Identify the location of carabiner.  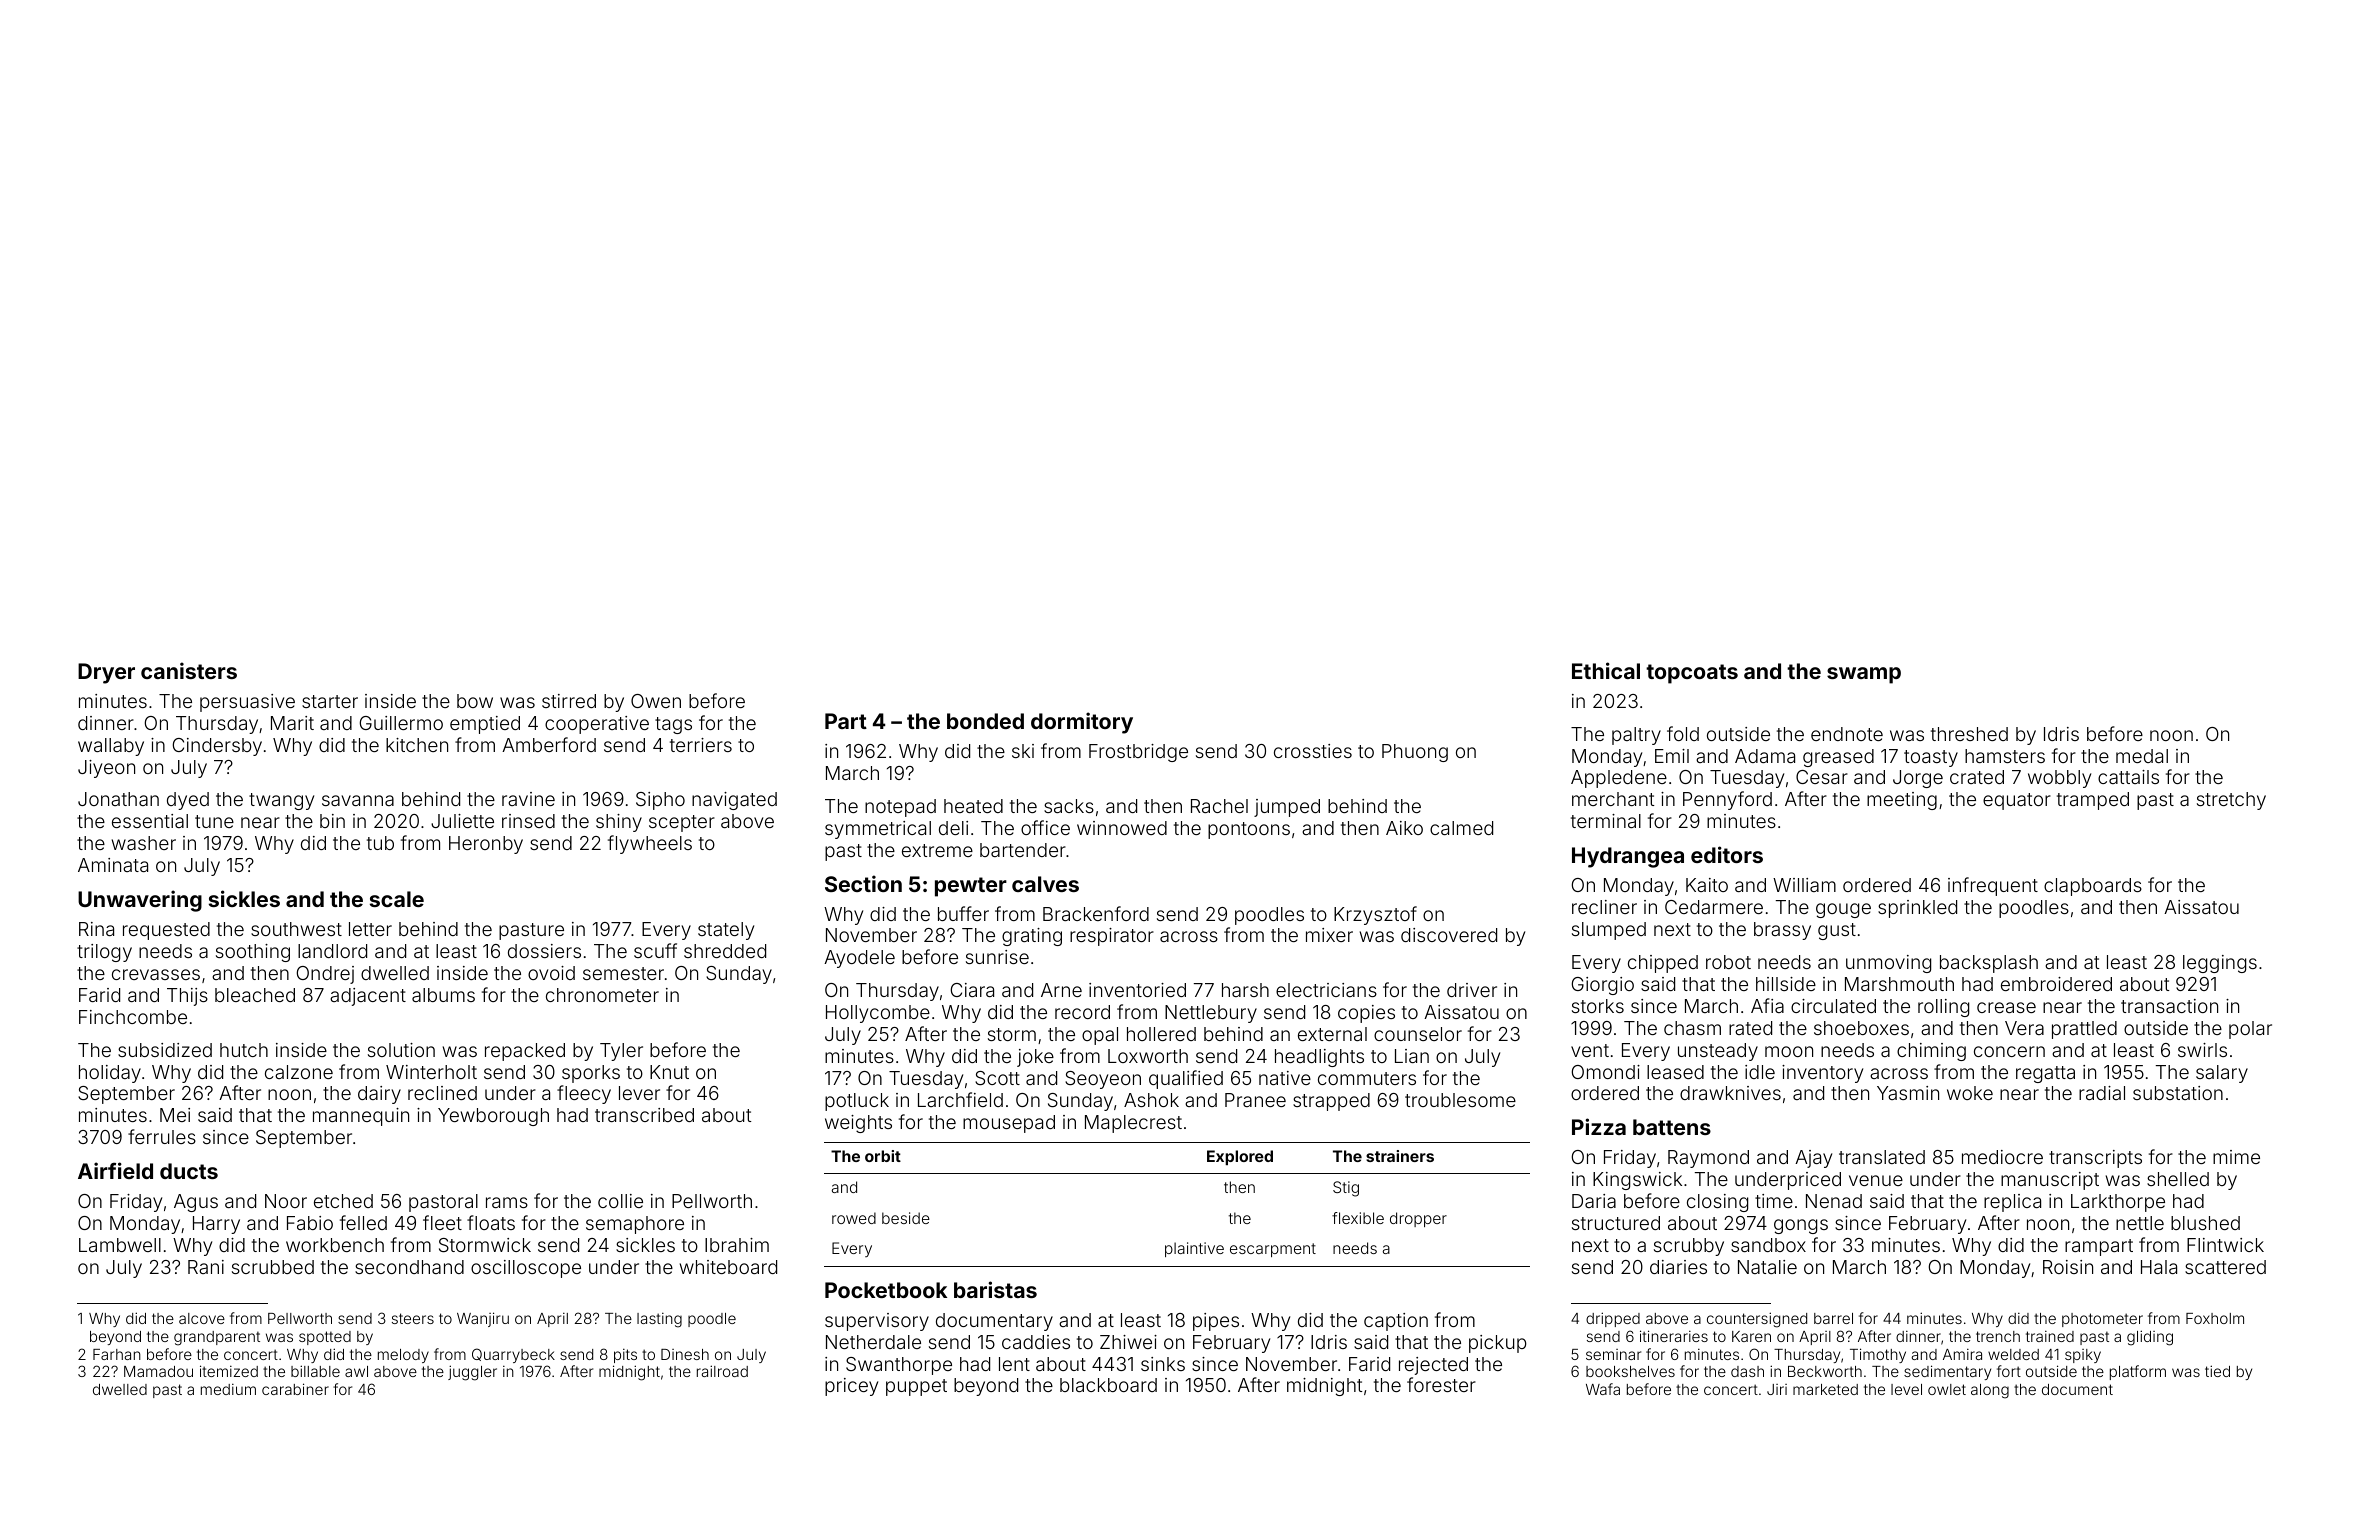
(295, 1389).
